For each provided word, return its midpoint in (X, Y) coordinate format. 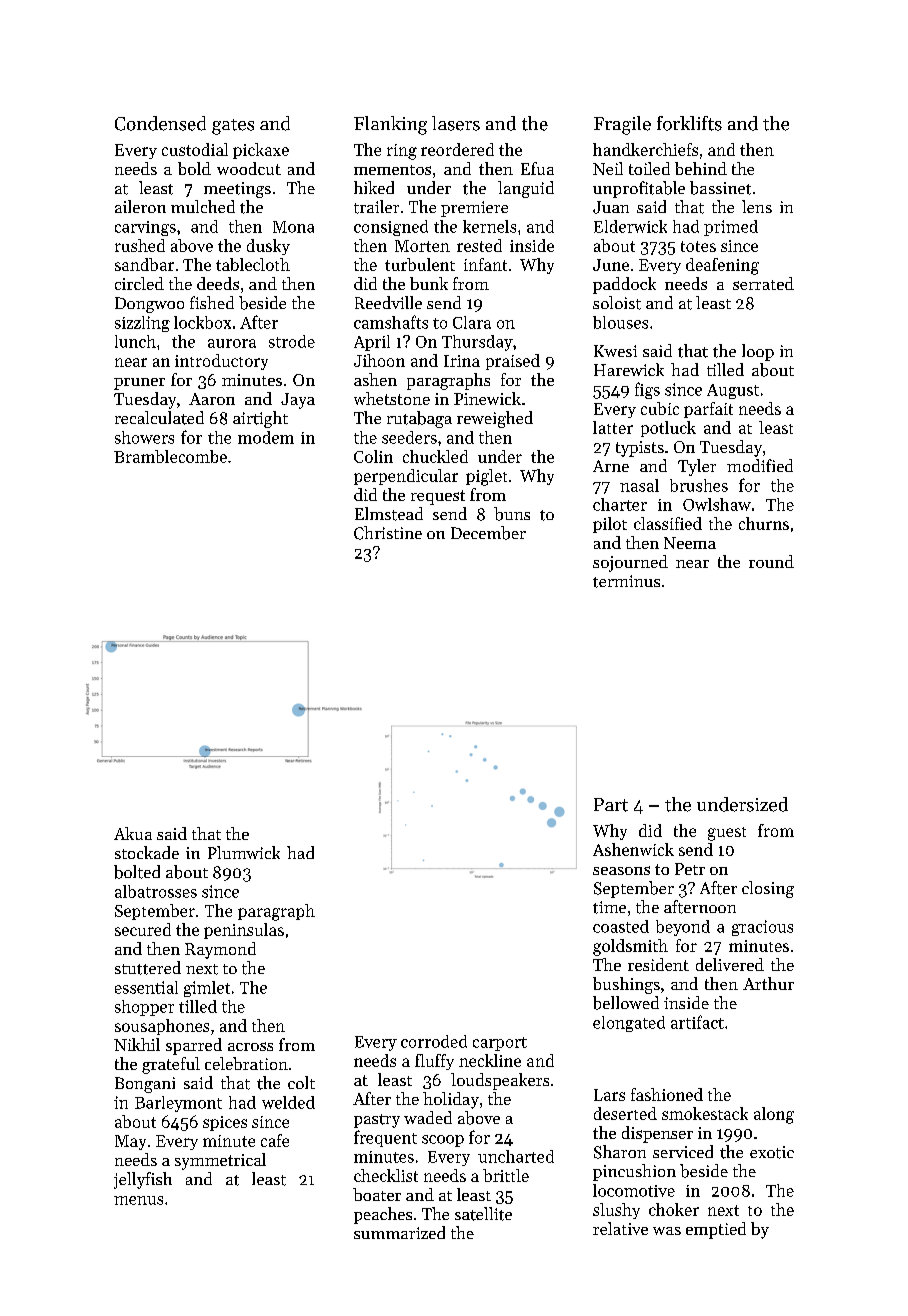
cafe (275, 1140)
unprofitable (639, 189)
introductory (221, 362)
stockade (147, 852)
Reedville (388, 302)
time (609, 907)
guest (727, 834)
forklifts (689, 123)
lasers (456, 123)
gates (233, 127)
